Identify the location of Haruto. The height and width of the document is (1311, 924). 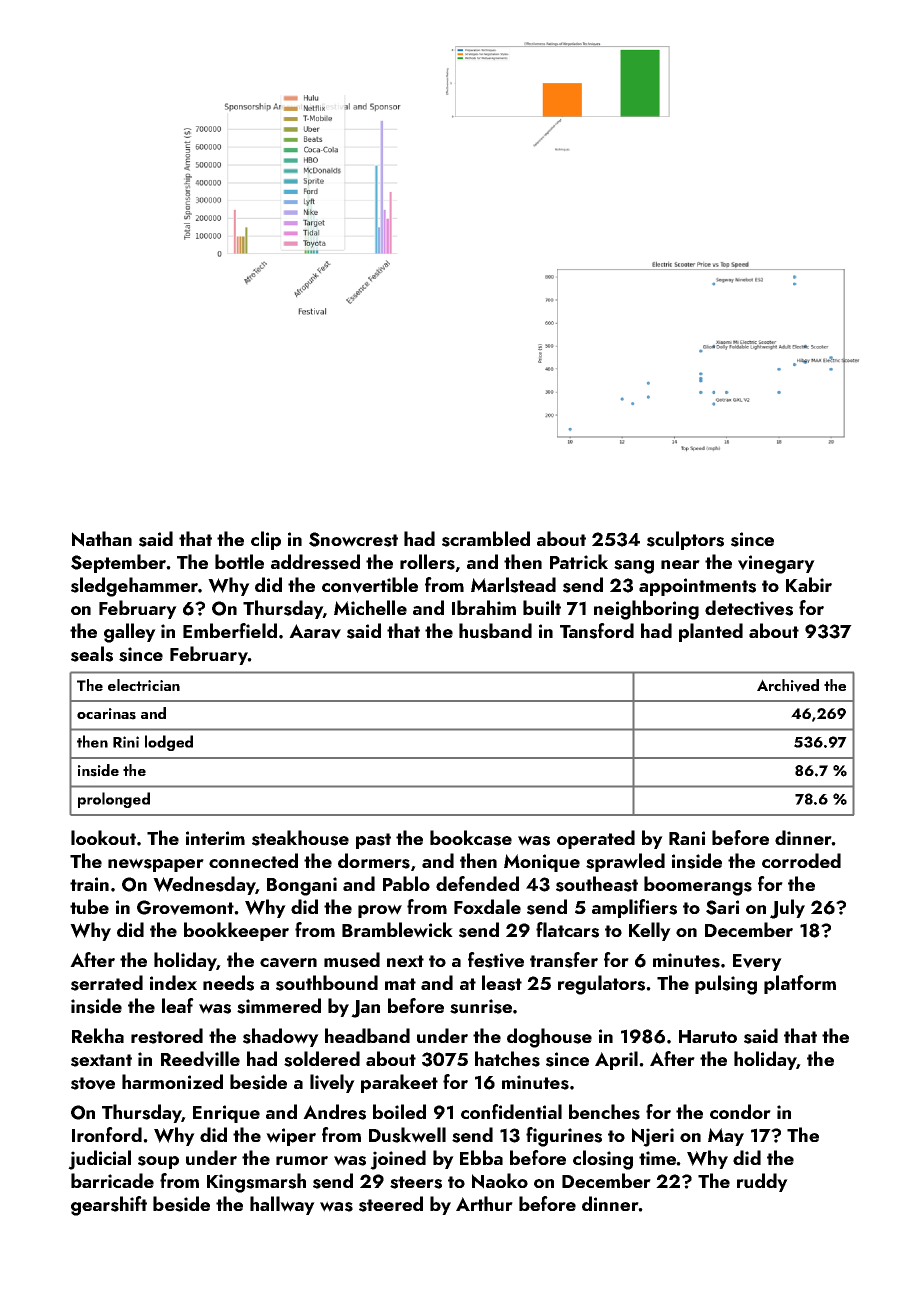
(708, 1036).
